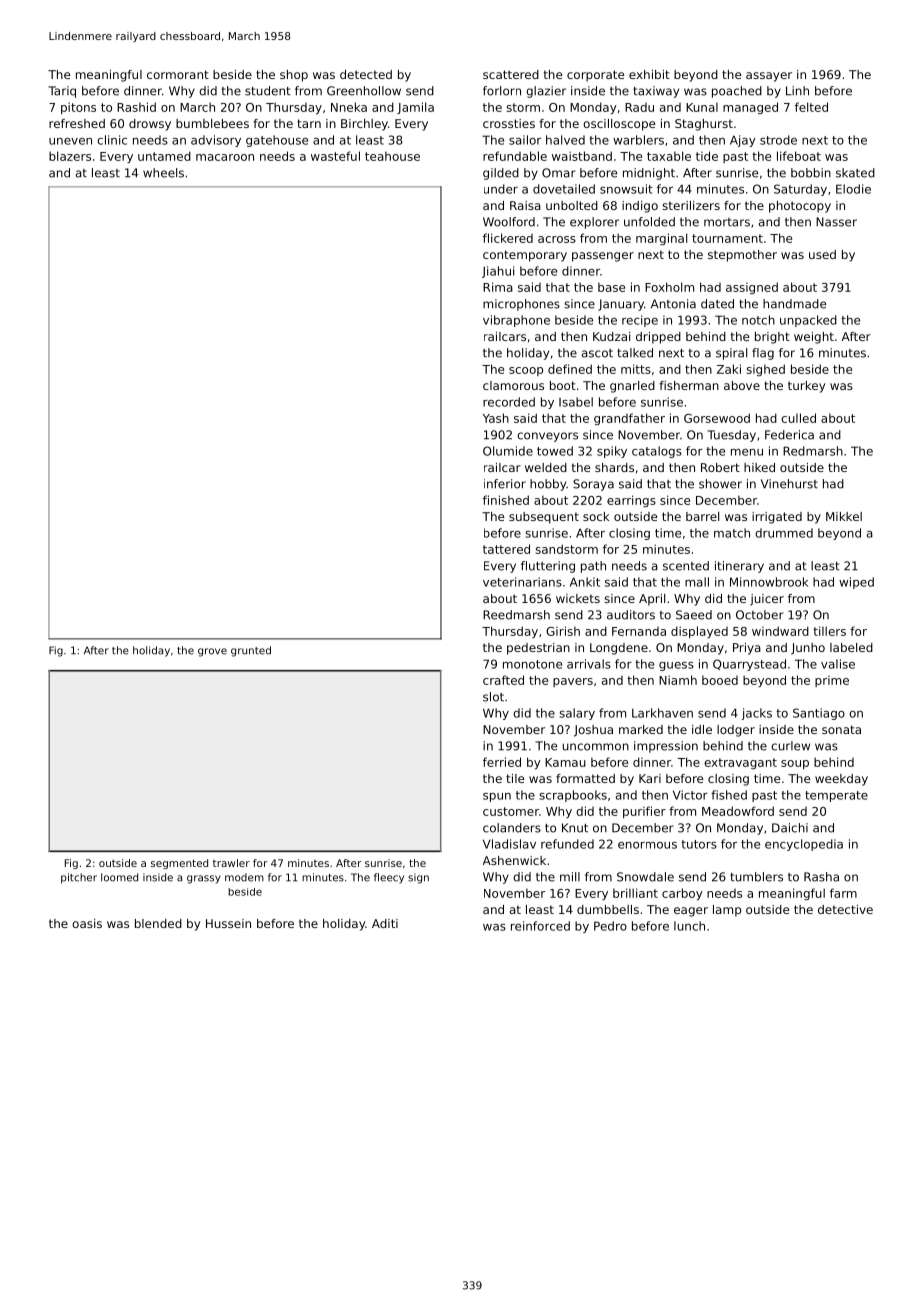 The image size is (924, 1308). Describe the element at coordinates (389, 878) in the image. I see `fleecy` at that location.
